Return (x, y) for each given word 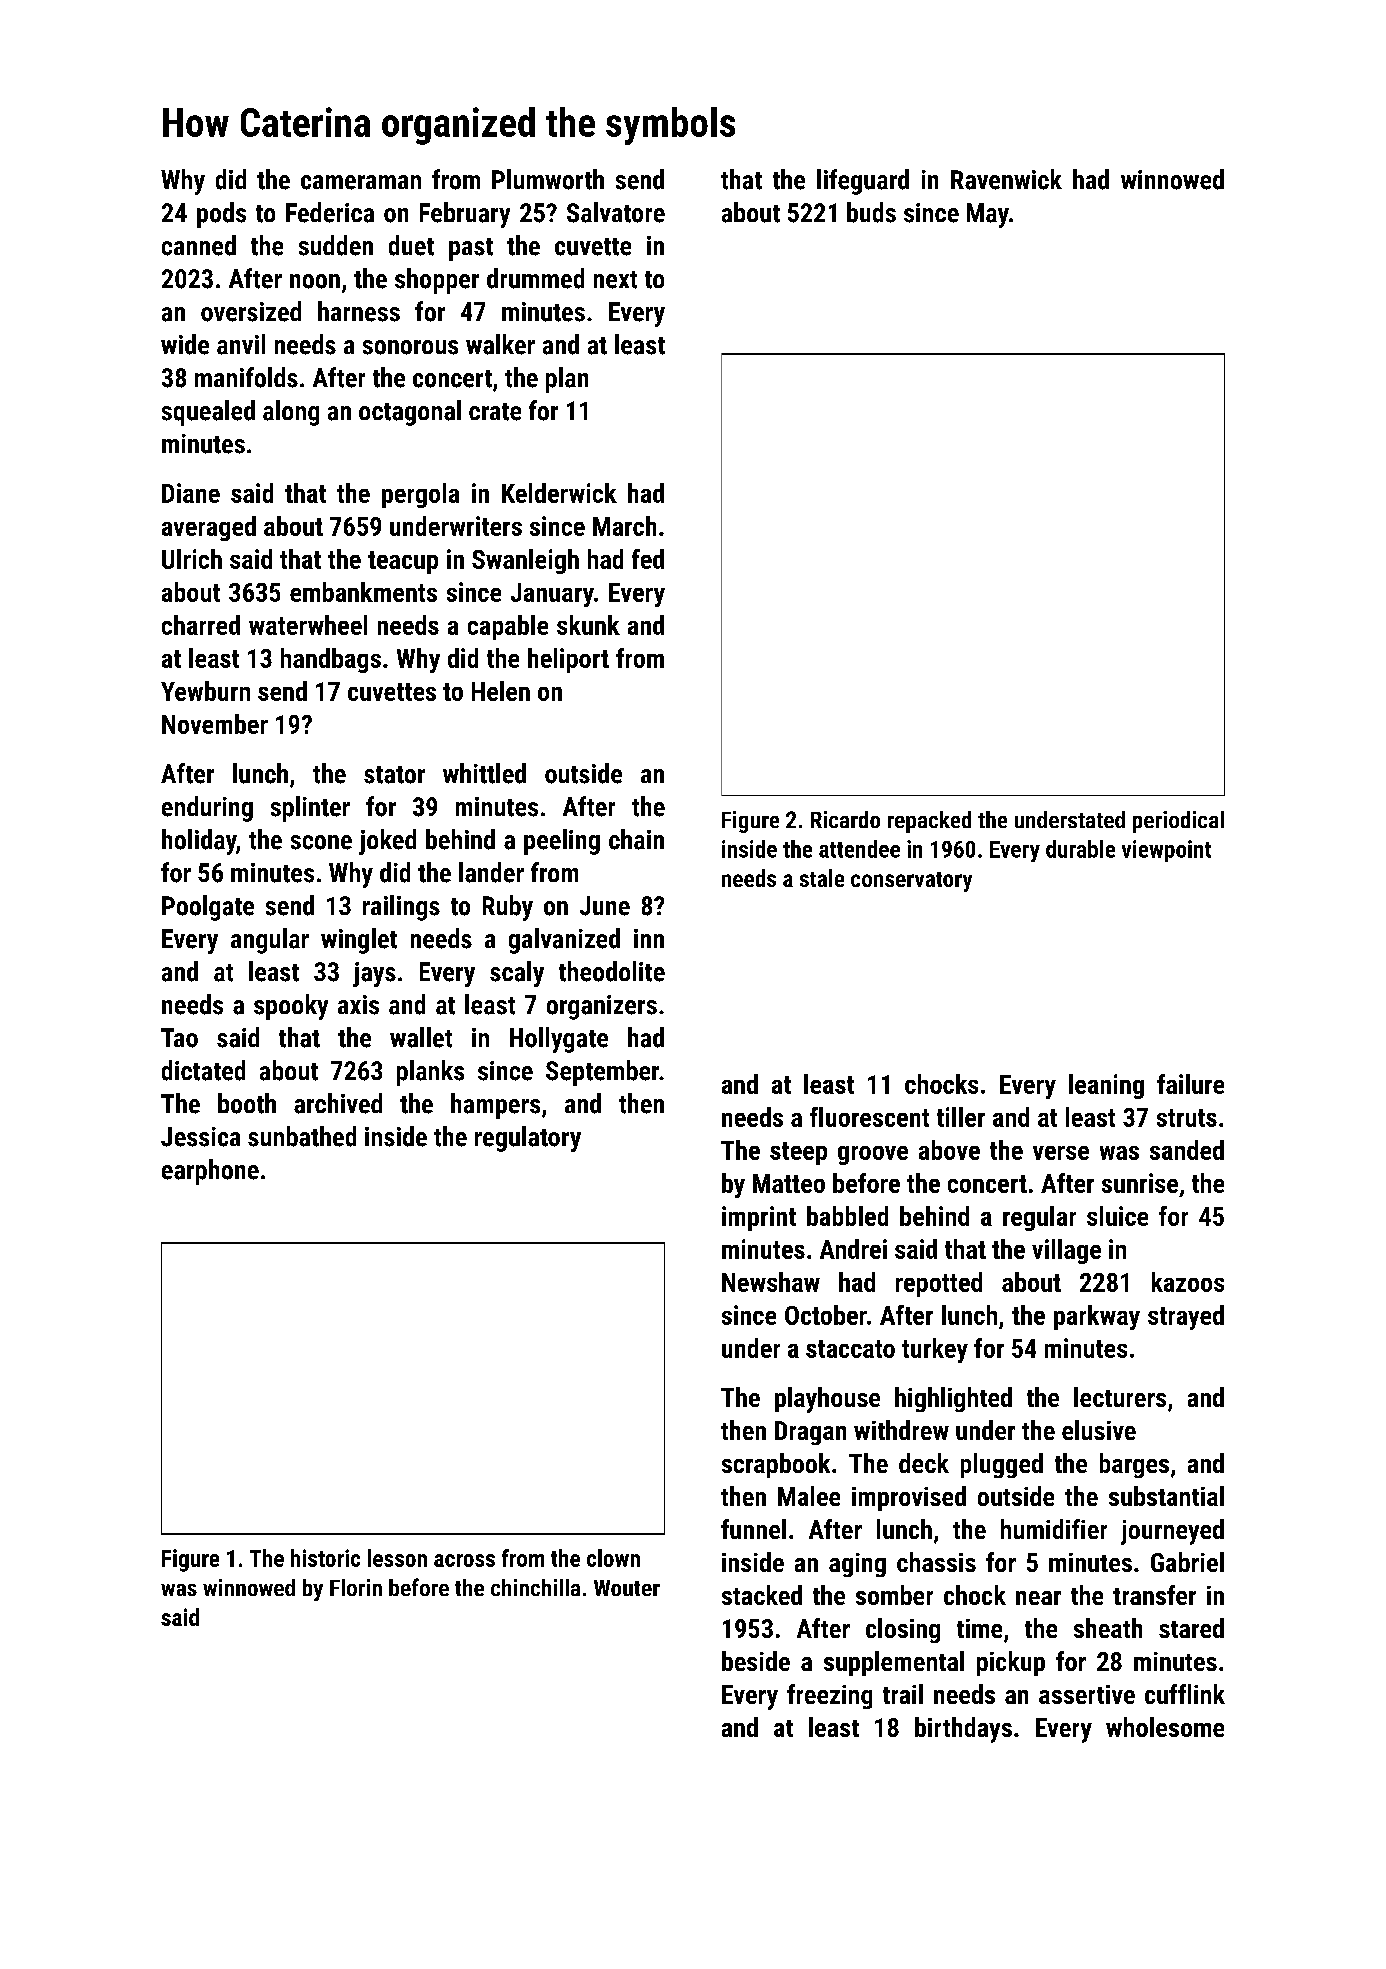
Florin (356, 1587)
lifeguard (863, 182)
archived (338, 1103)
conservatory (911, 882)
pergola (420, 495)
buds (871, 212)
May (988, 215)
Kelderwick (559, 493)
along (291, 413)
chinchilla (535, 1587)
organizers (602, 1007)
